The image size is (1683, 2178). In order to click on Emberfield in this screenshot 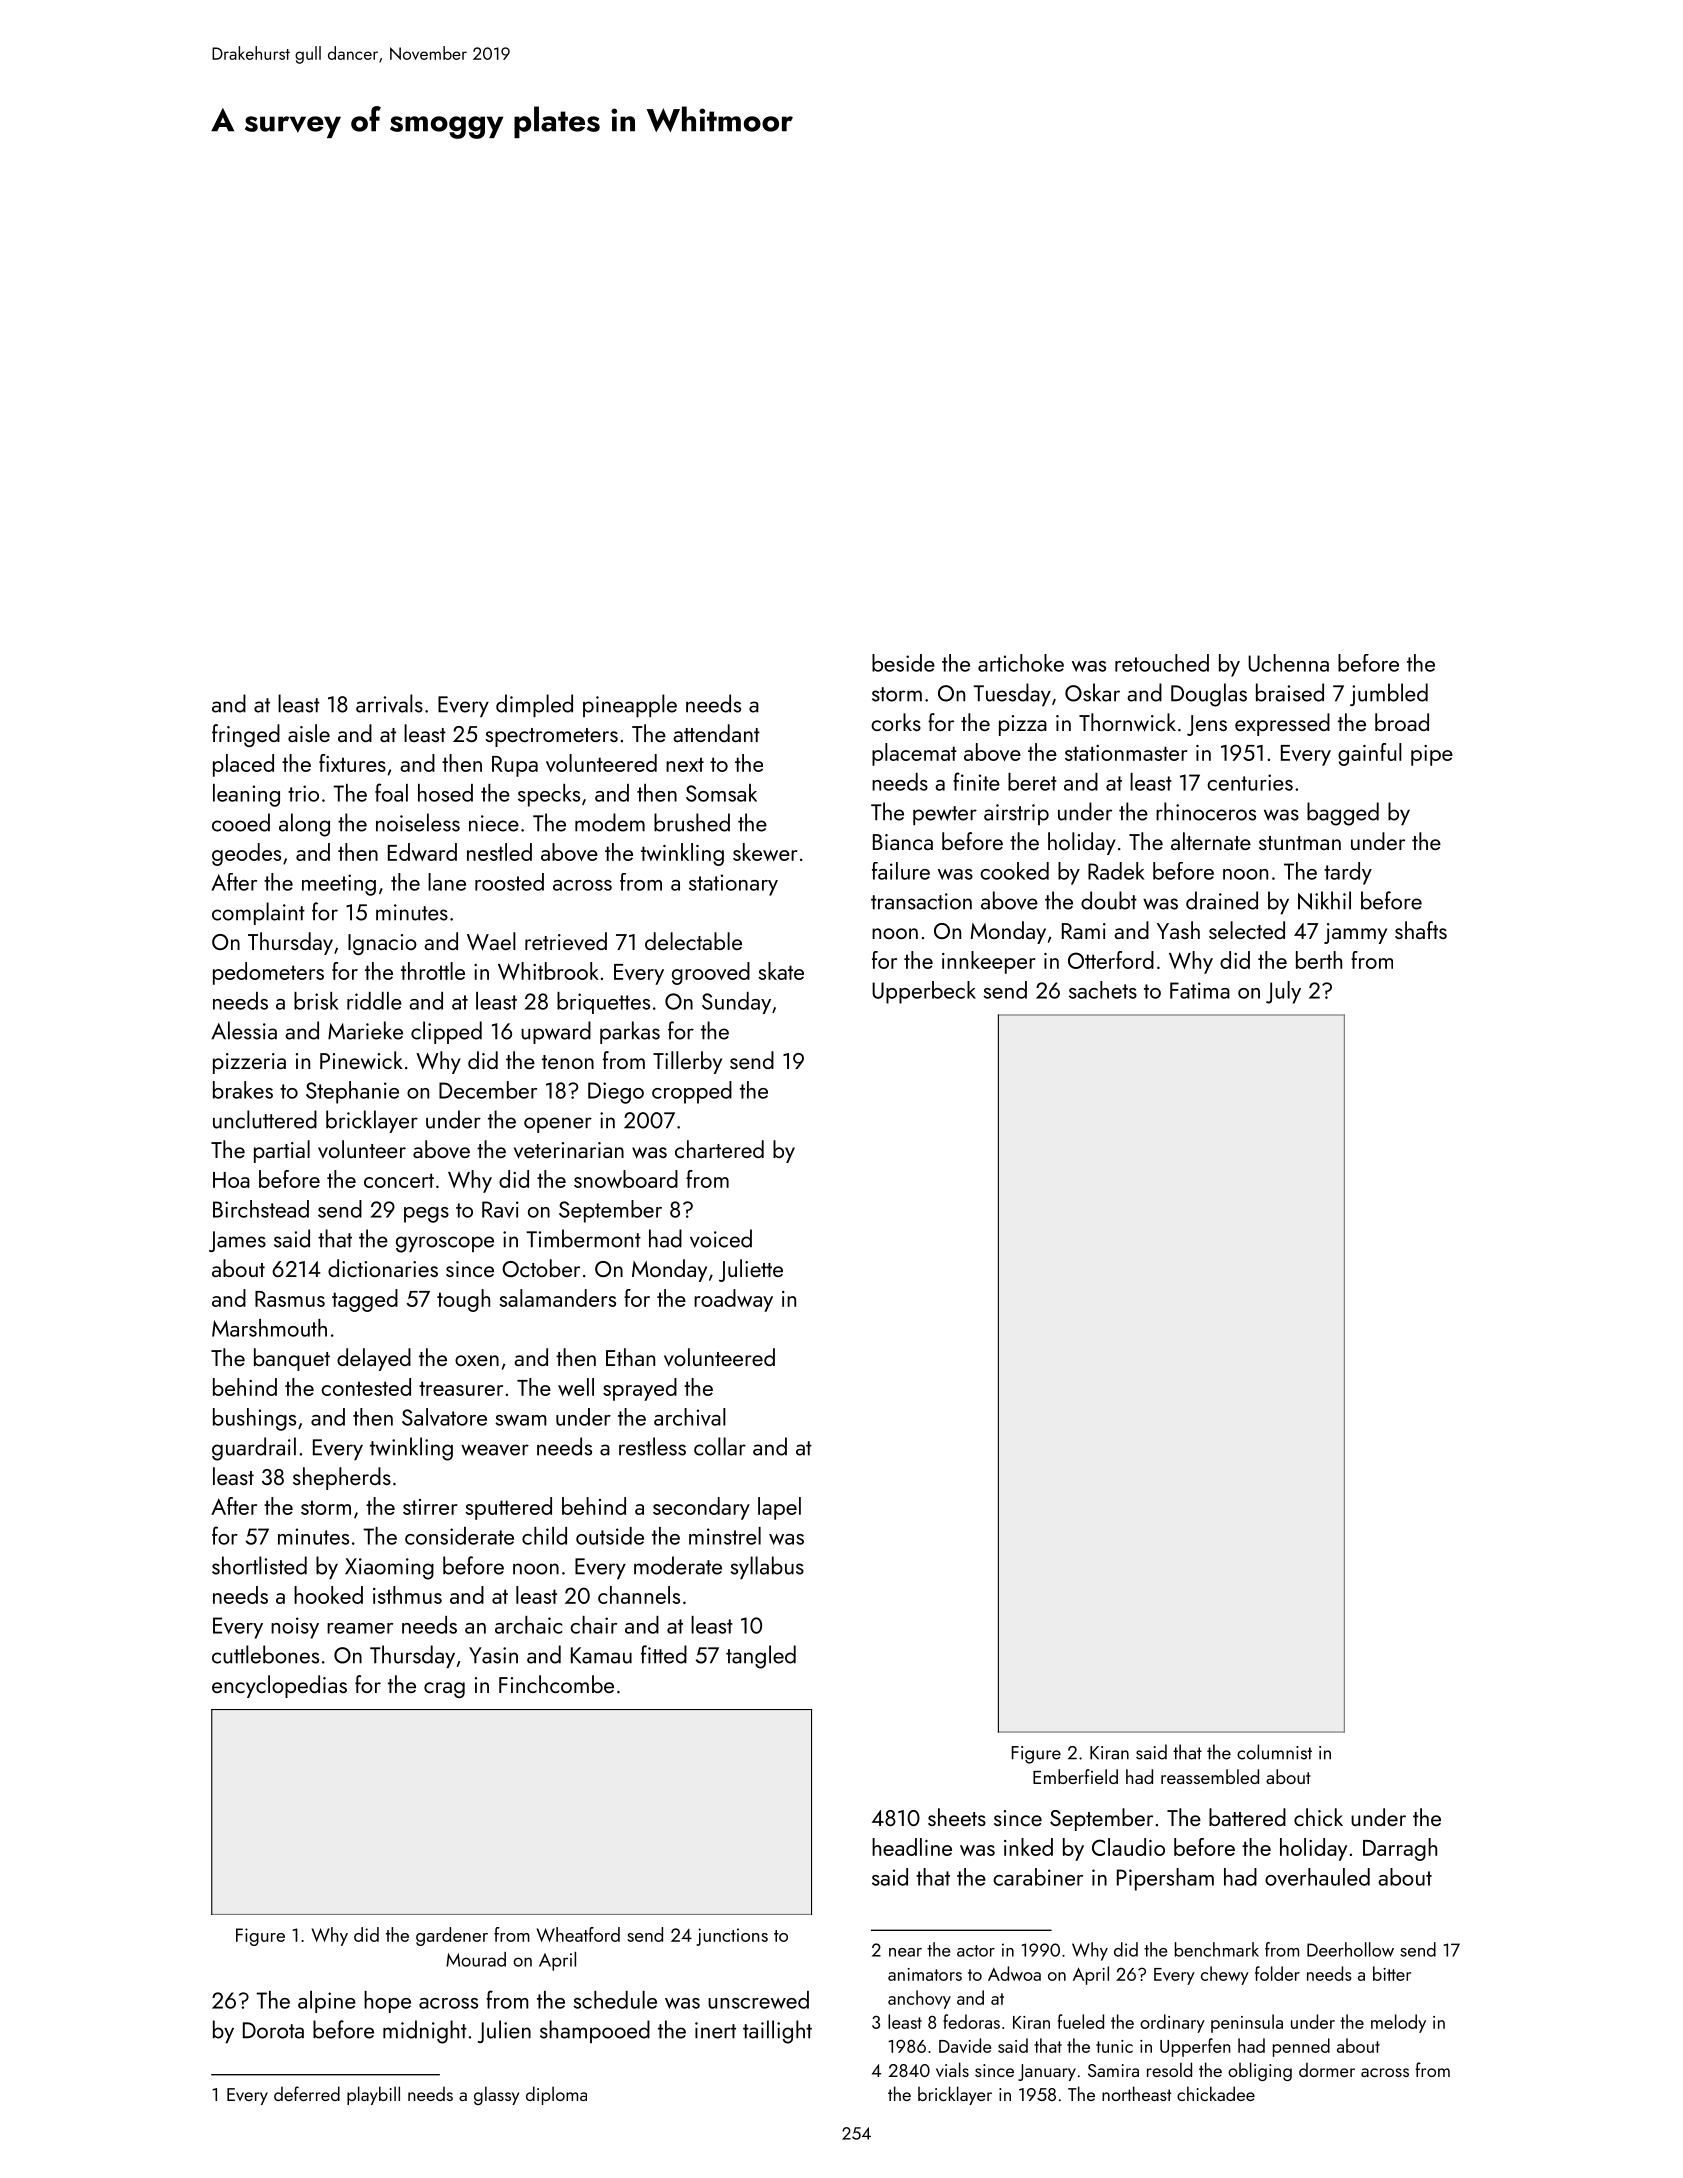, I will do `click(1075, 1776)`.
